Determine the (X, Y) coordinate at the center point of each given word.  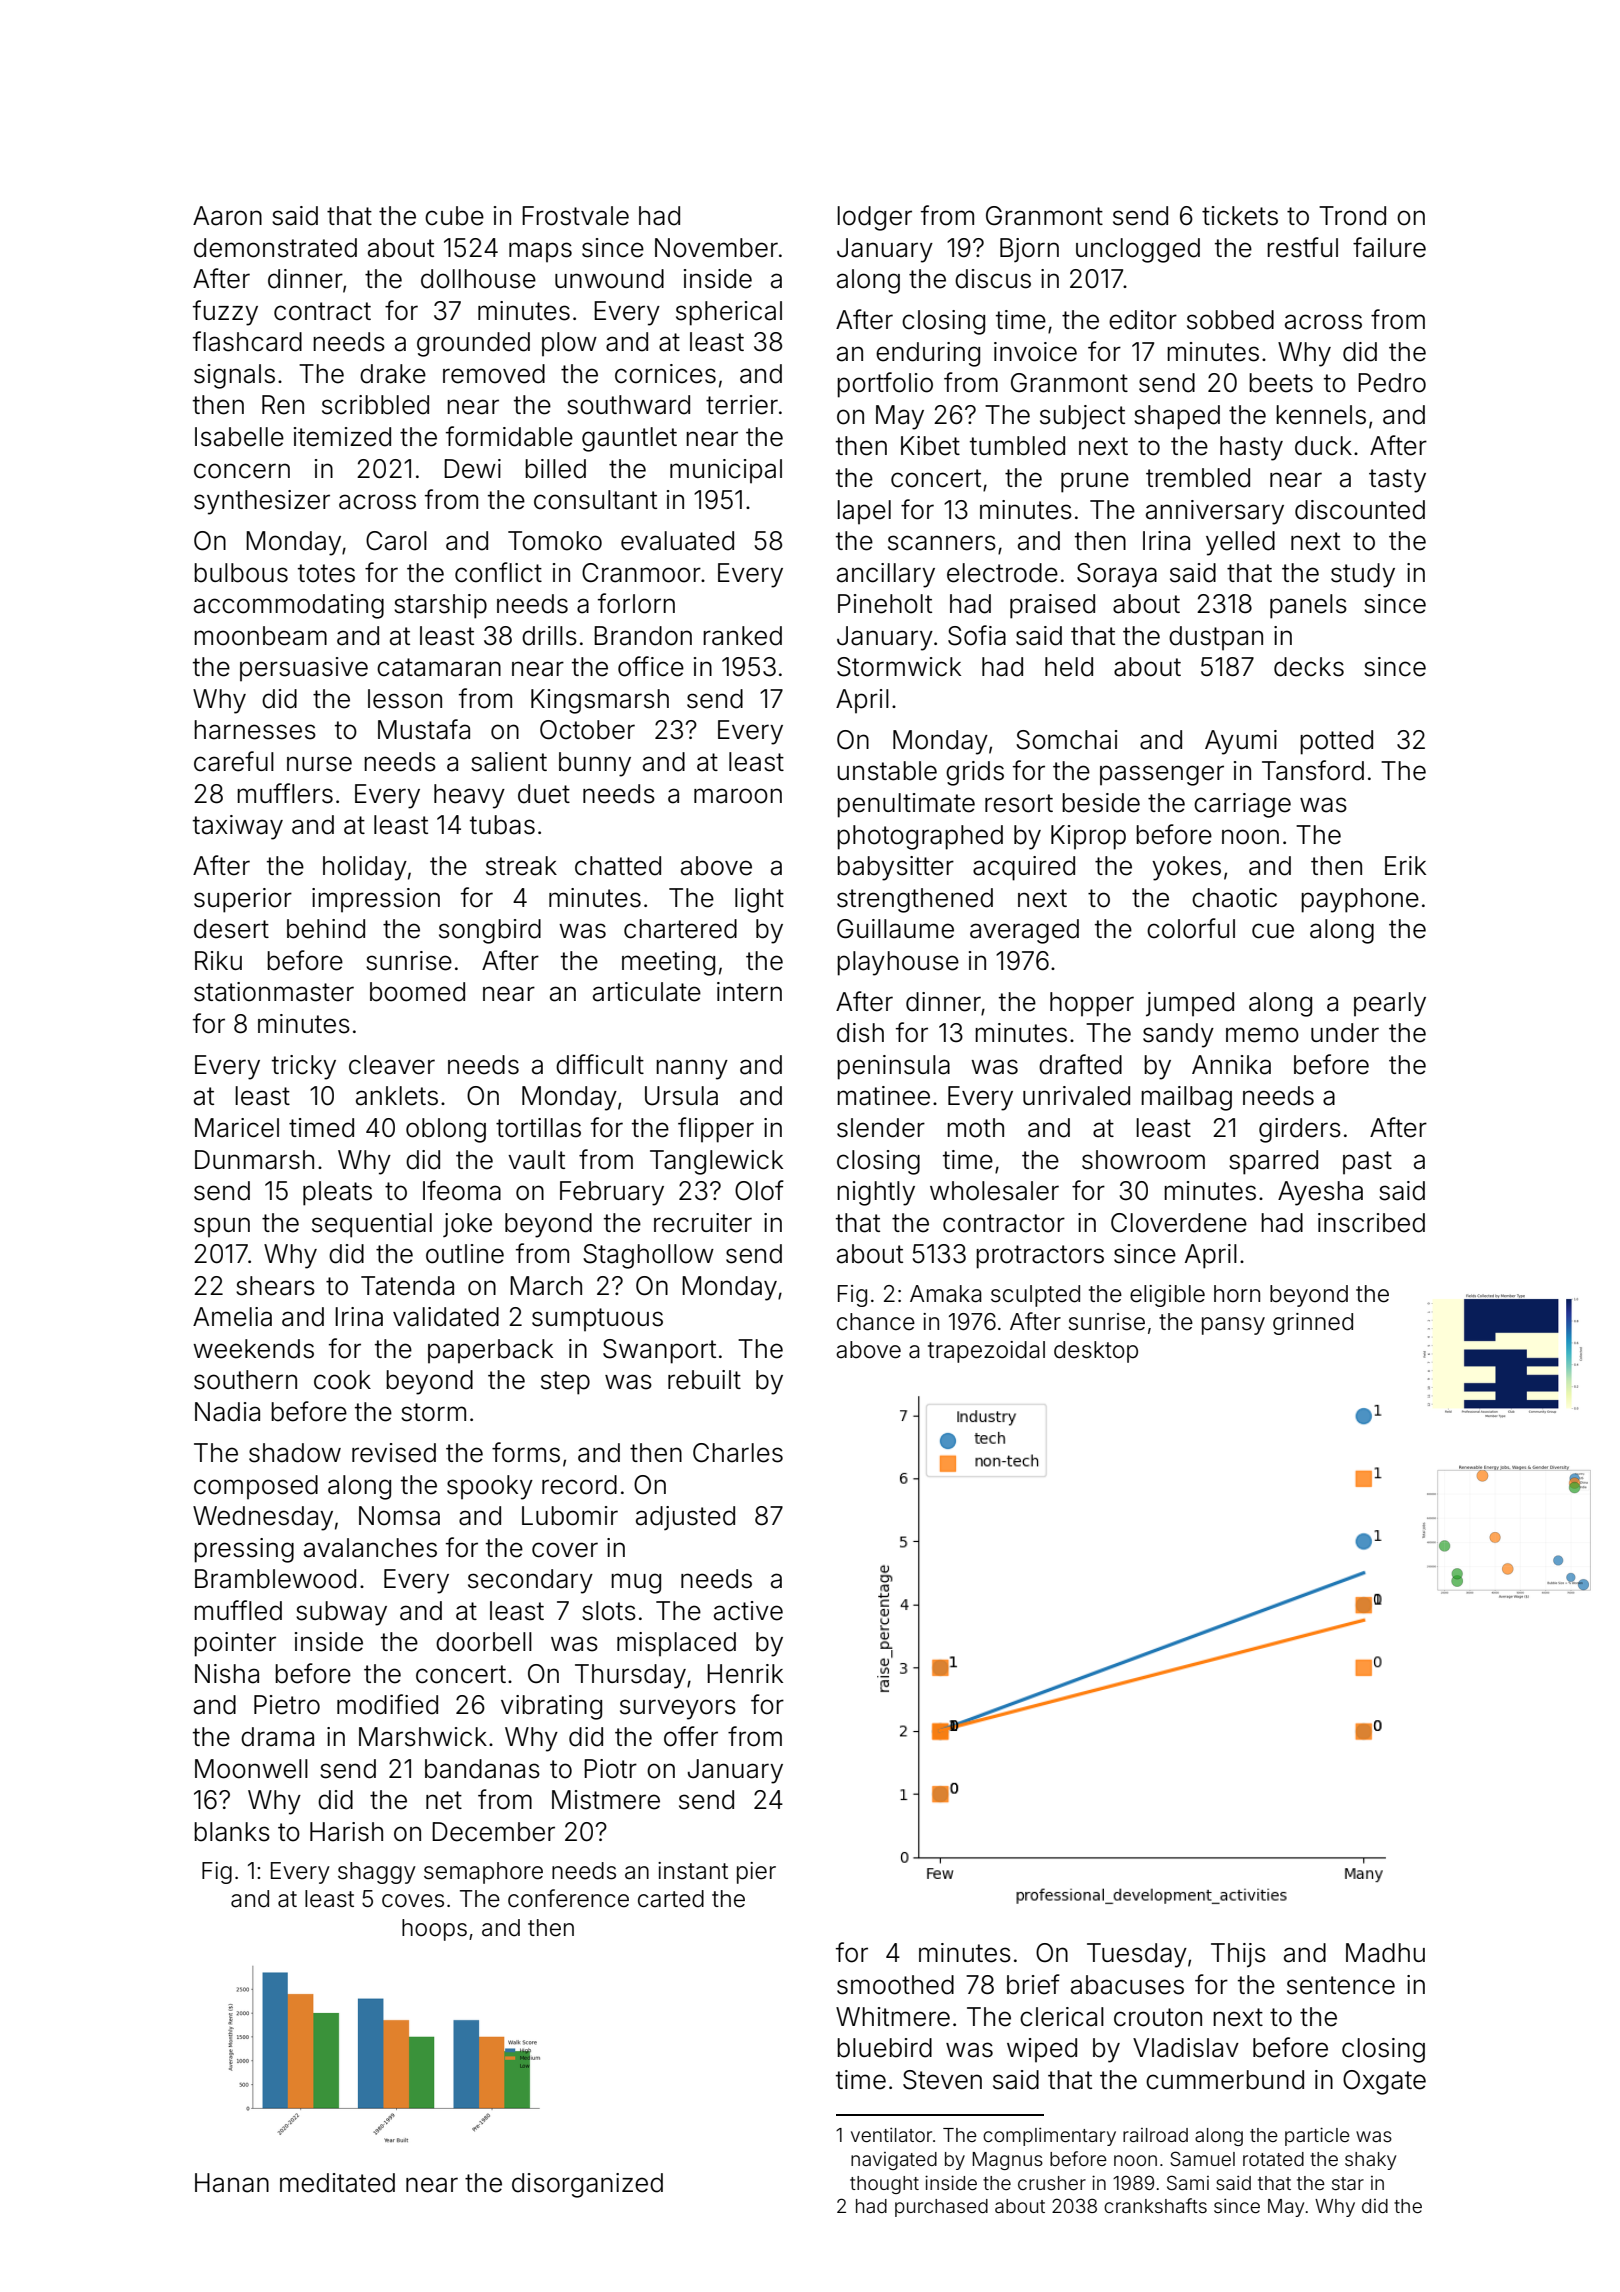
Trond (1352, 216)
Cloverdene (1179, 1223)
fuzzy (225, 313)
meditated (337, 2183)
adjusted (685, 1518)
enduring (928, 354)
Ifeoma (462, 1190)
